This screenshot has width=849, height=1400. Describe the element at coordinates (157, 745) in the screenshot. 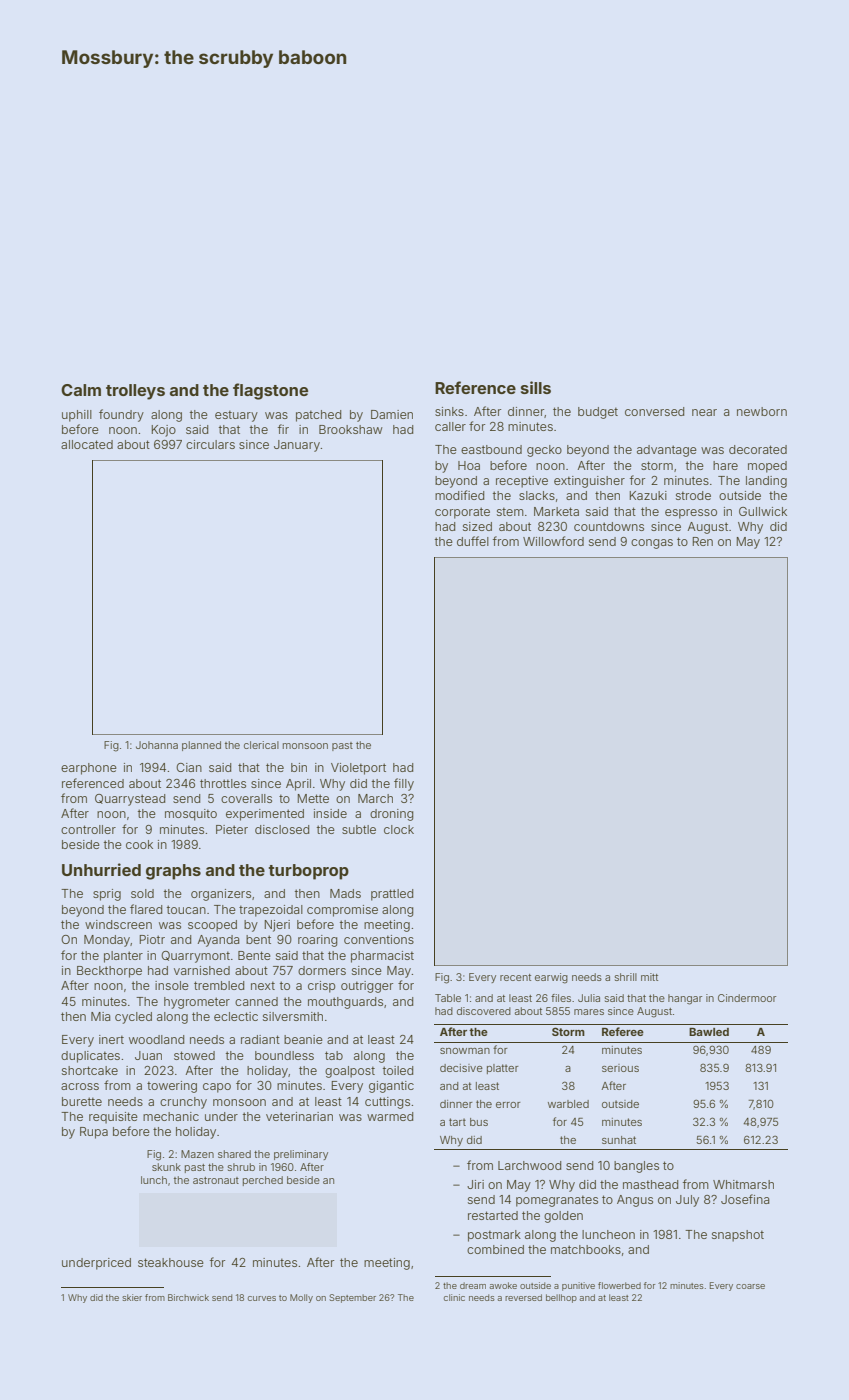

I see `Johanna` at that location.
